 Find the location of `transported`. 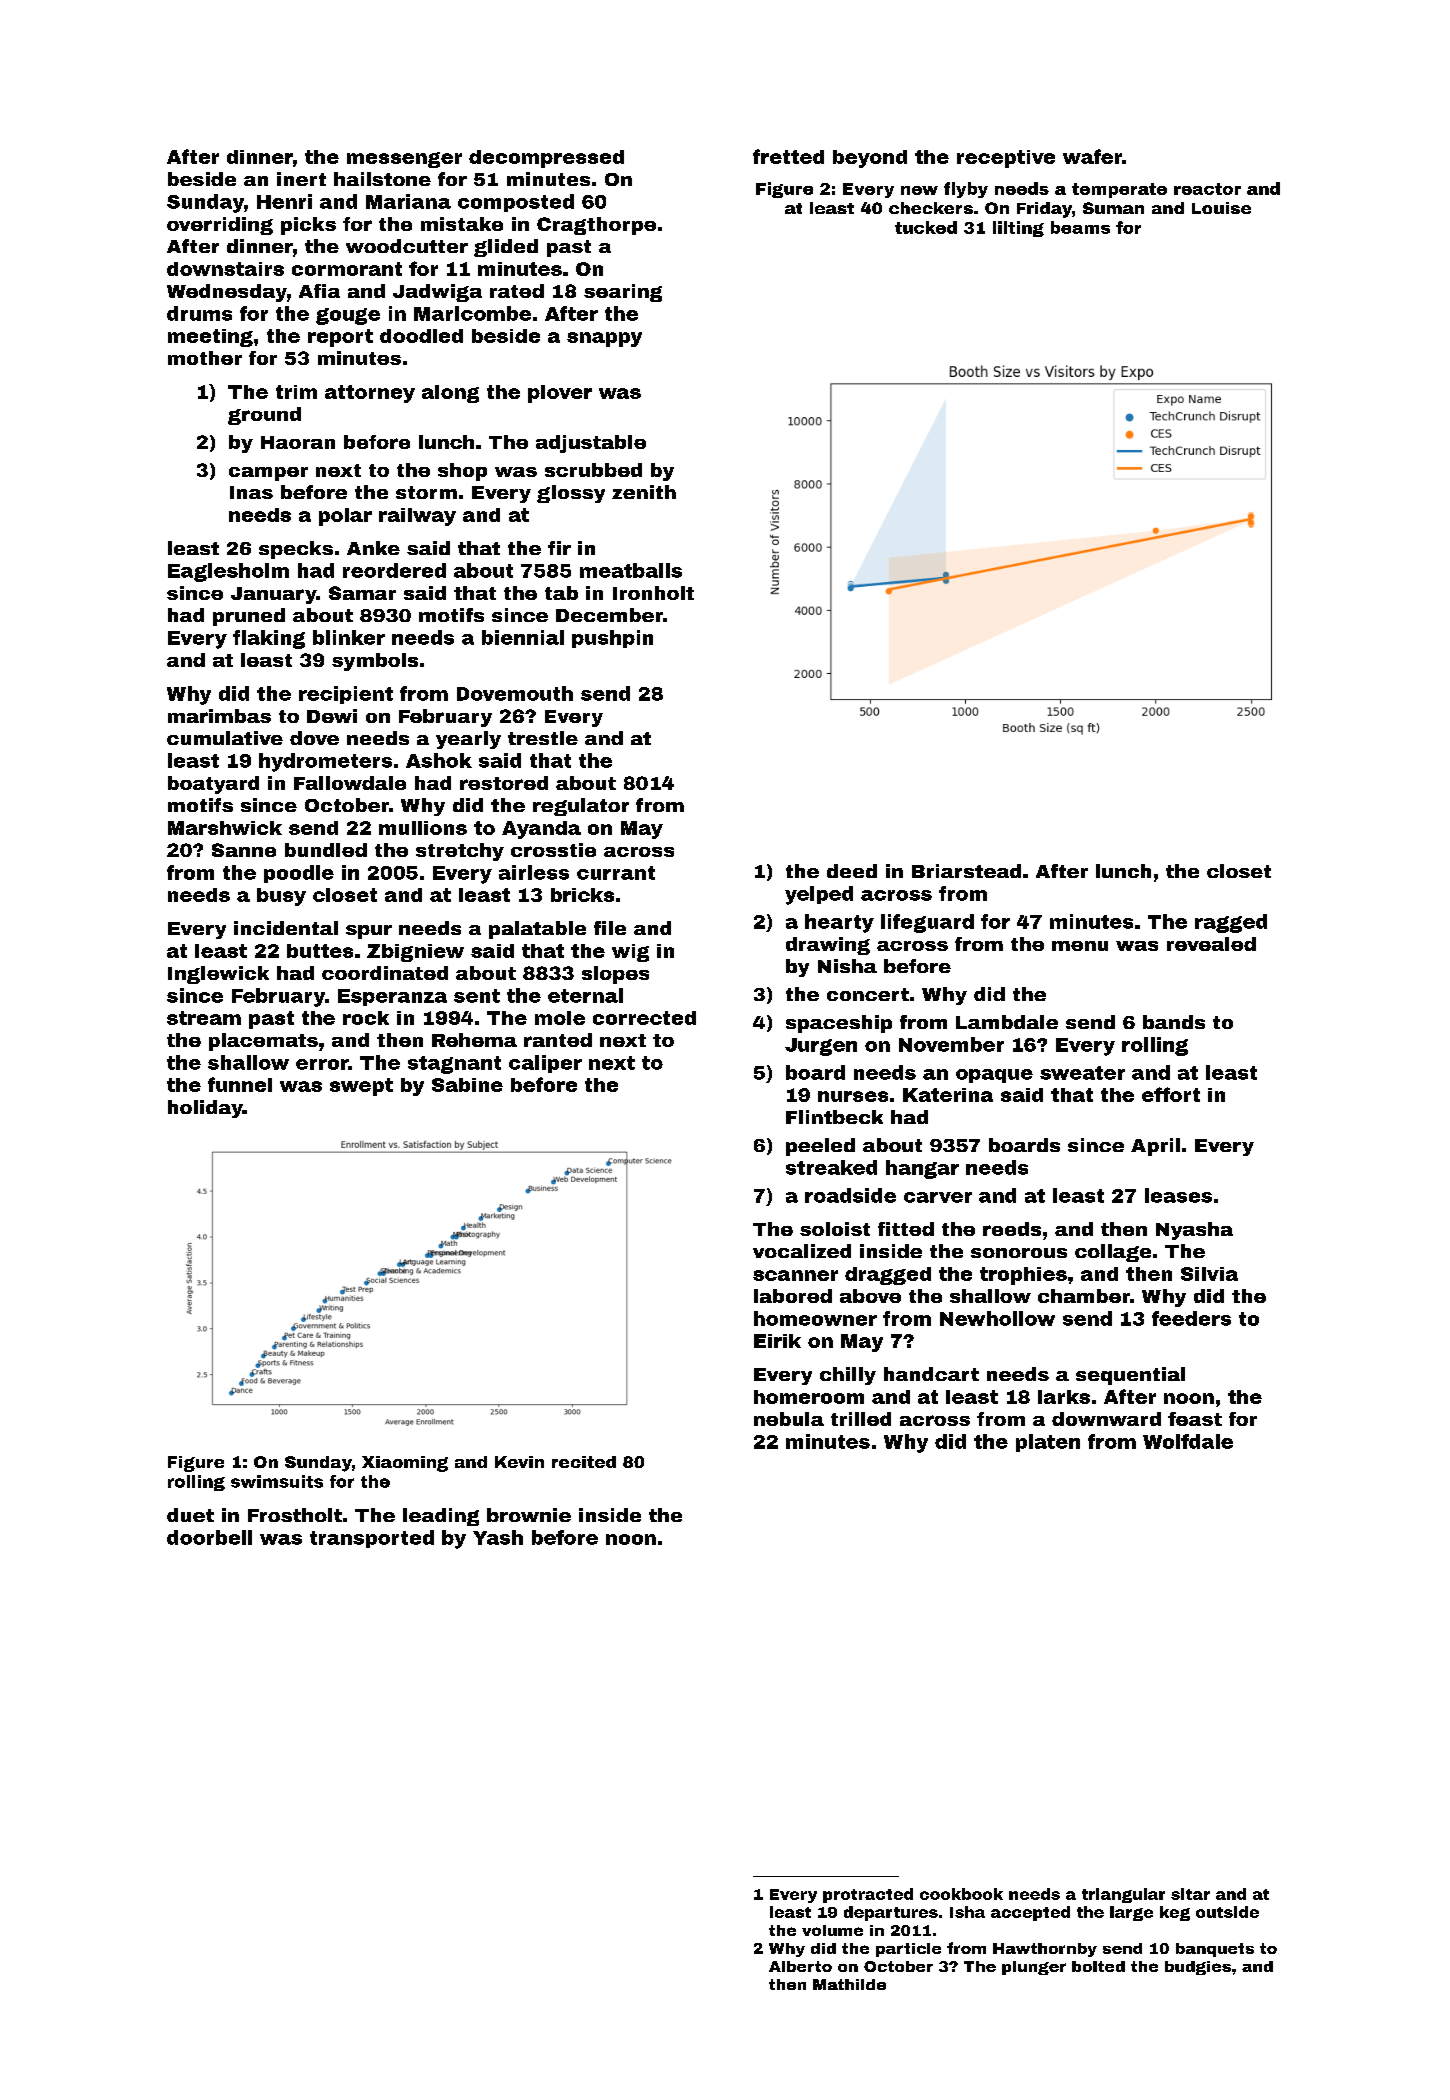

transported is located at coordinates (372, 1539).
